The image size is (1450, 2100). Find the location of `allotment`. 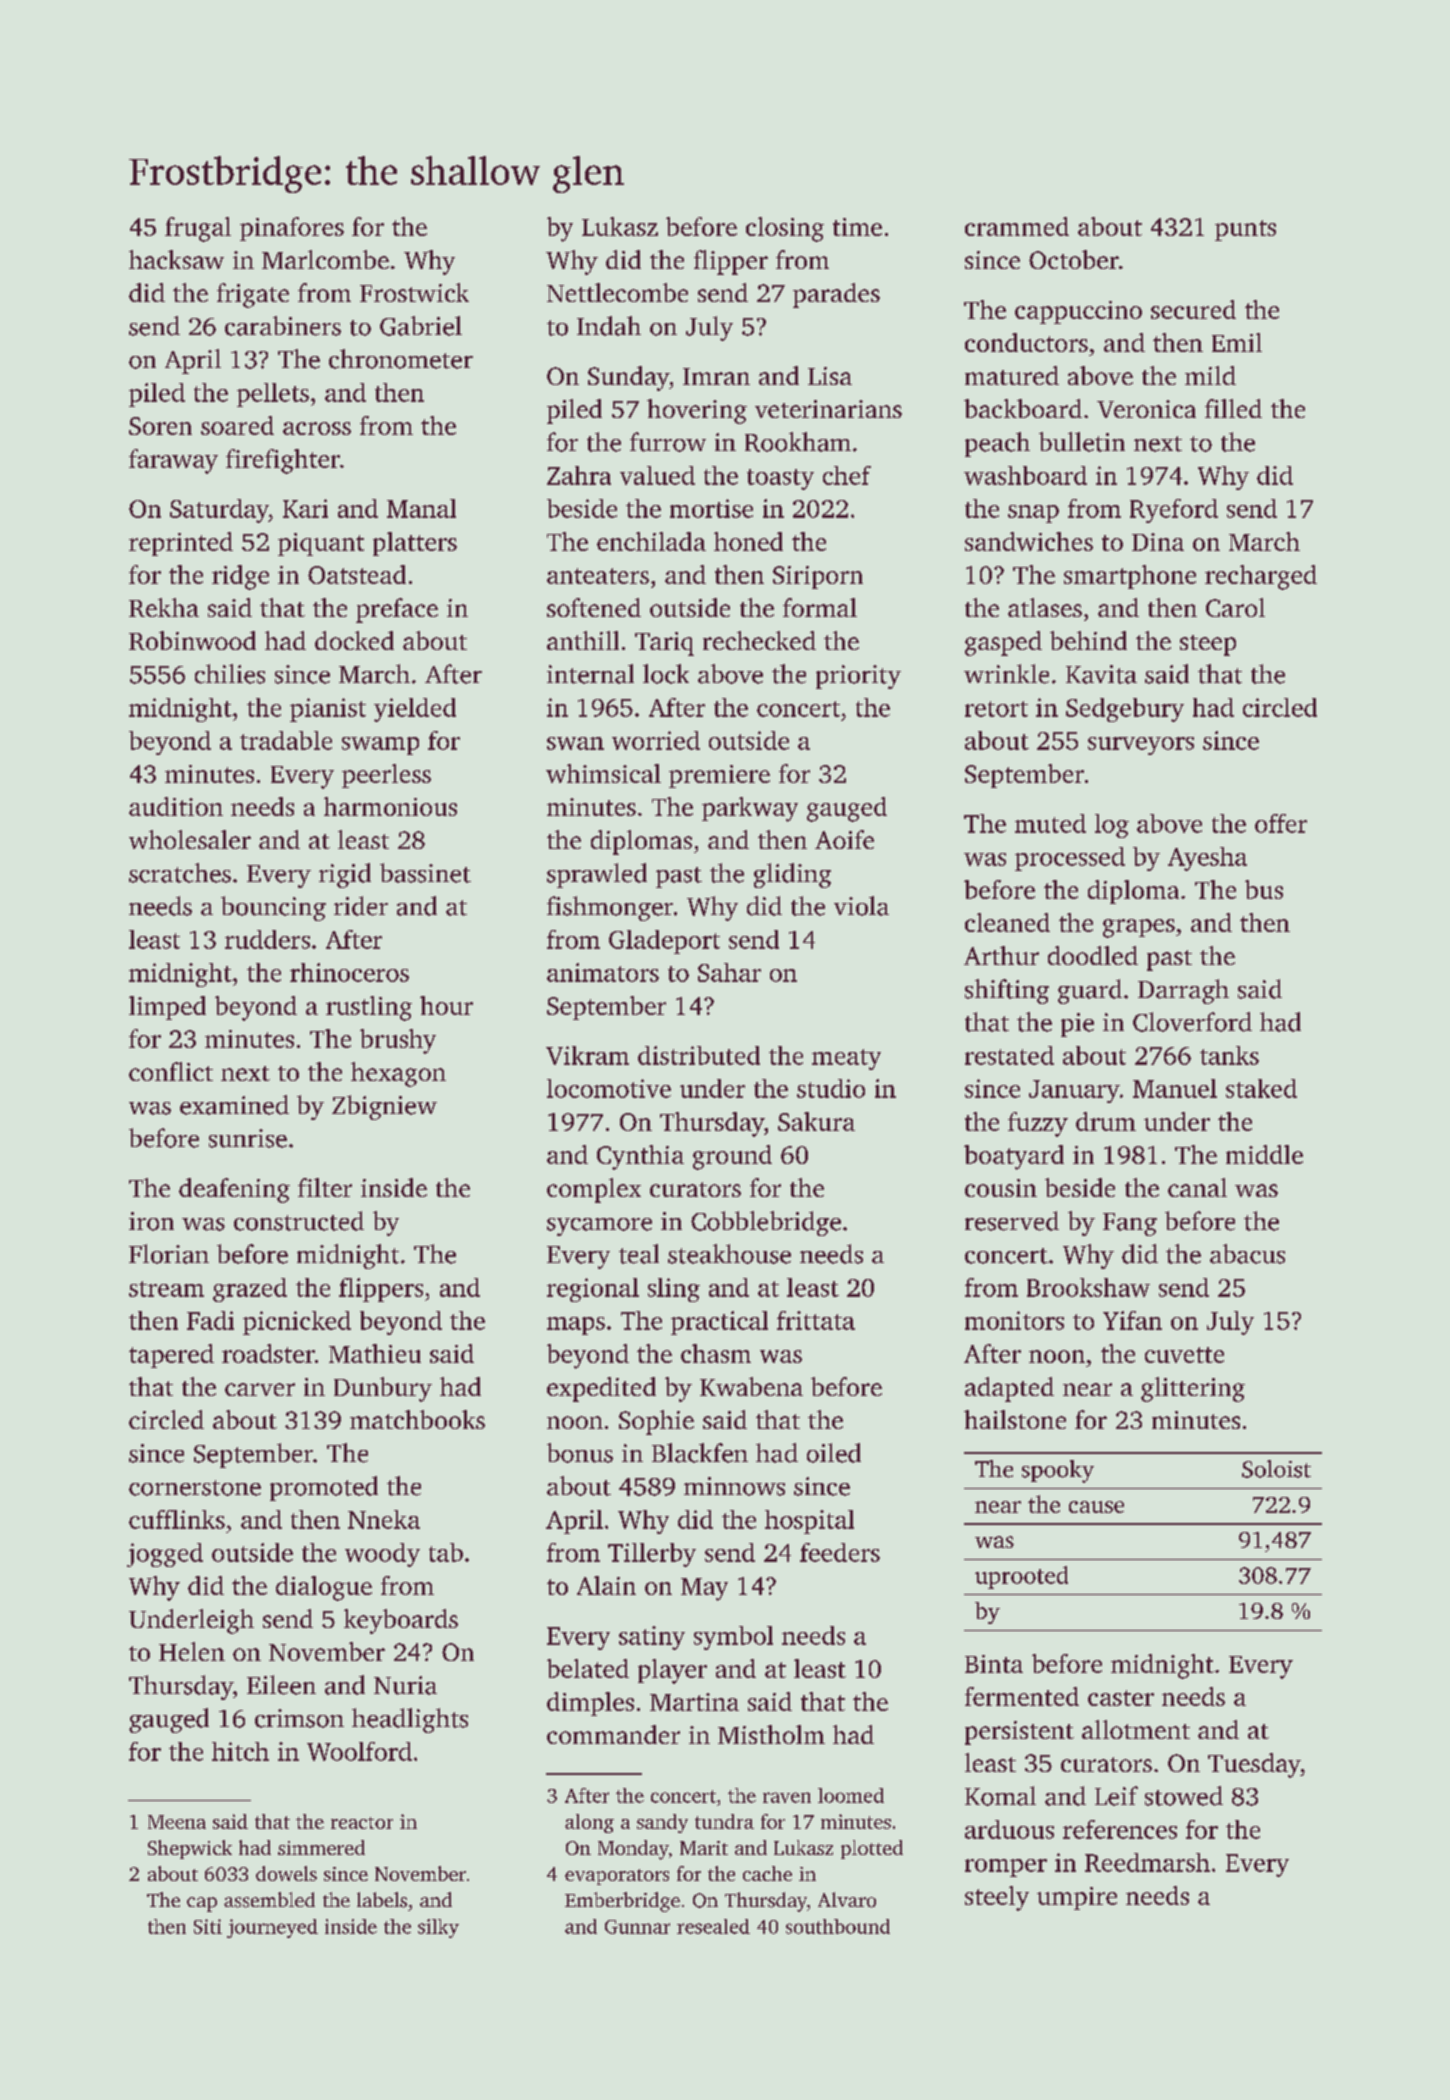

allotment is located at coordinates (1136, 1729).
